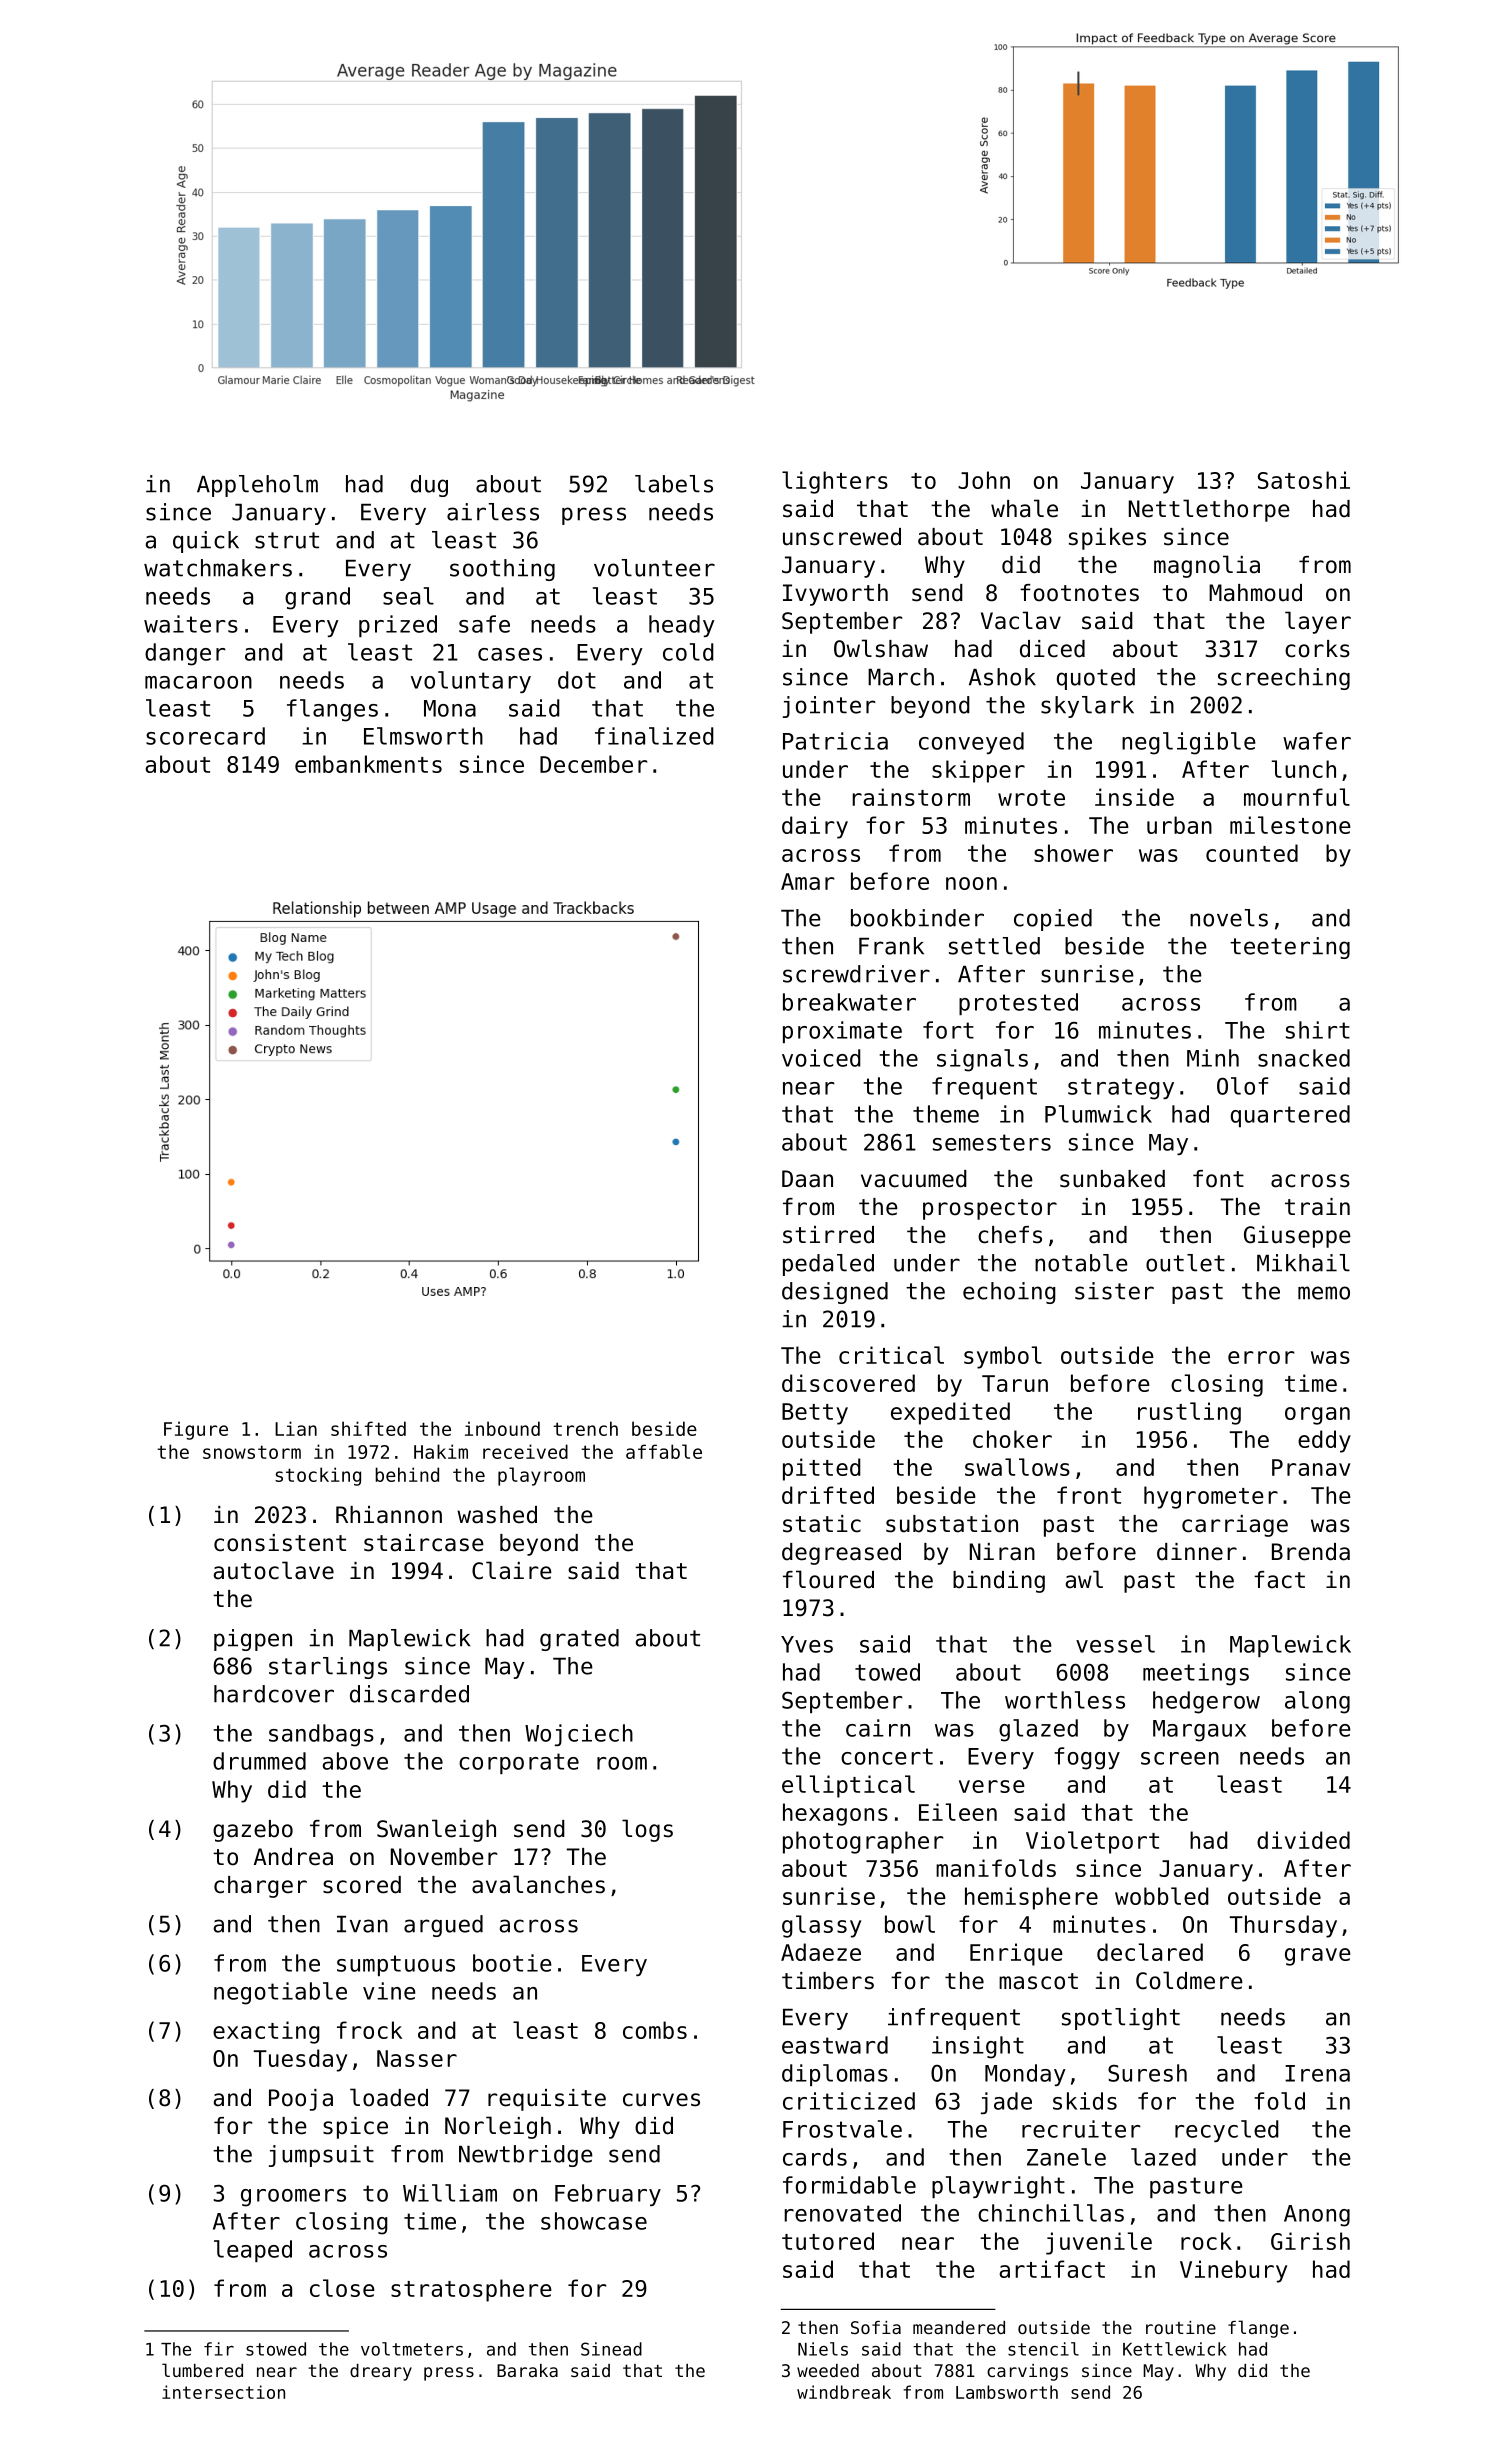  Describe the element at coordinates (223, 2392) in the screenshot. I see `intersection` at that location.
